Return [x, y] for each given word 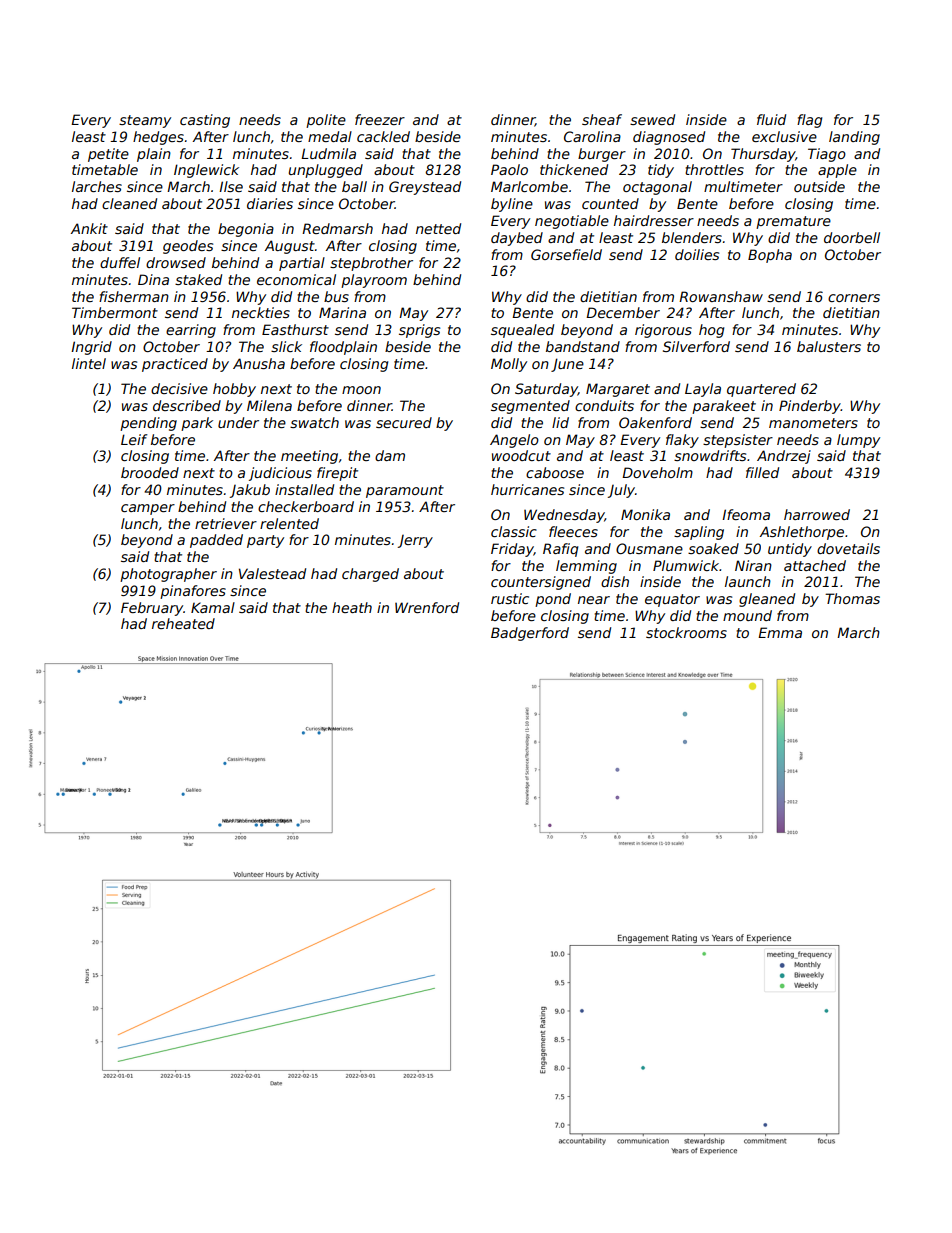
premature [793, 222]
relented [289, 523]
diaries [270, 203]
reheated [183, 623]
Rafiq [560, 550]
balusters [829, 346]
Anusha [259, 363]
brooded [150, 472]
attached [815, 565]
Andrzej [784, 457]
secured [404, 422]
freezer [380, 119]
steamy [145, 121]
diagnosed [669, 138]
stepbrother [371, 264]
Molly [509, 365]
